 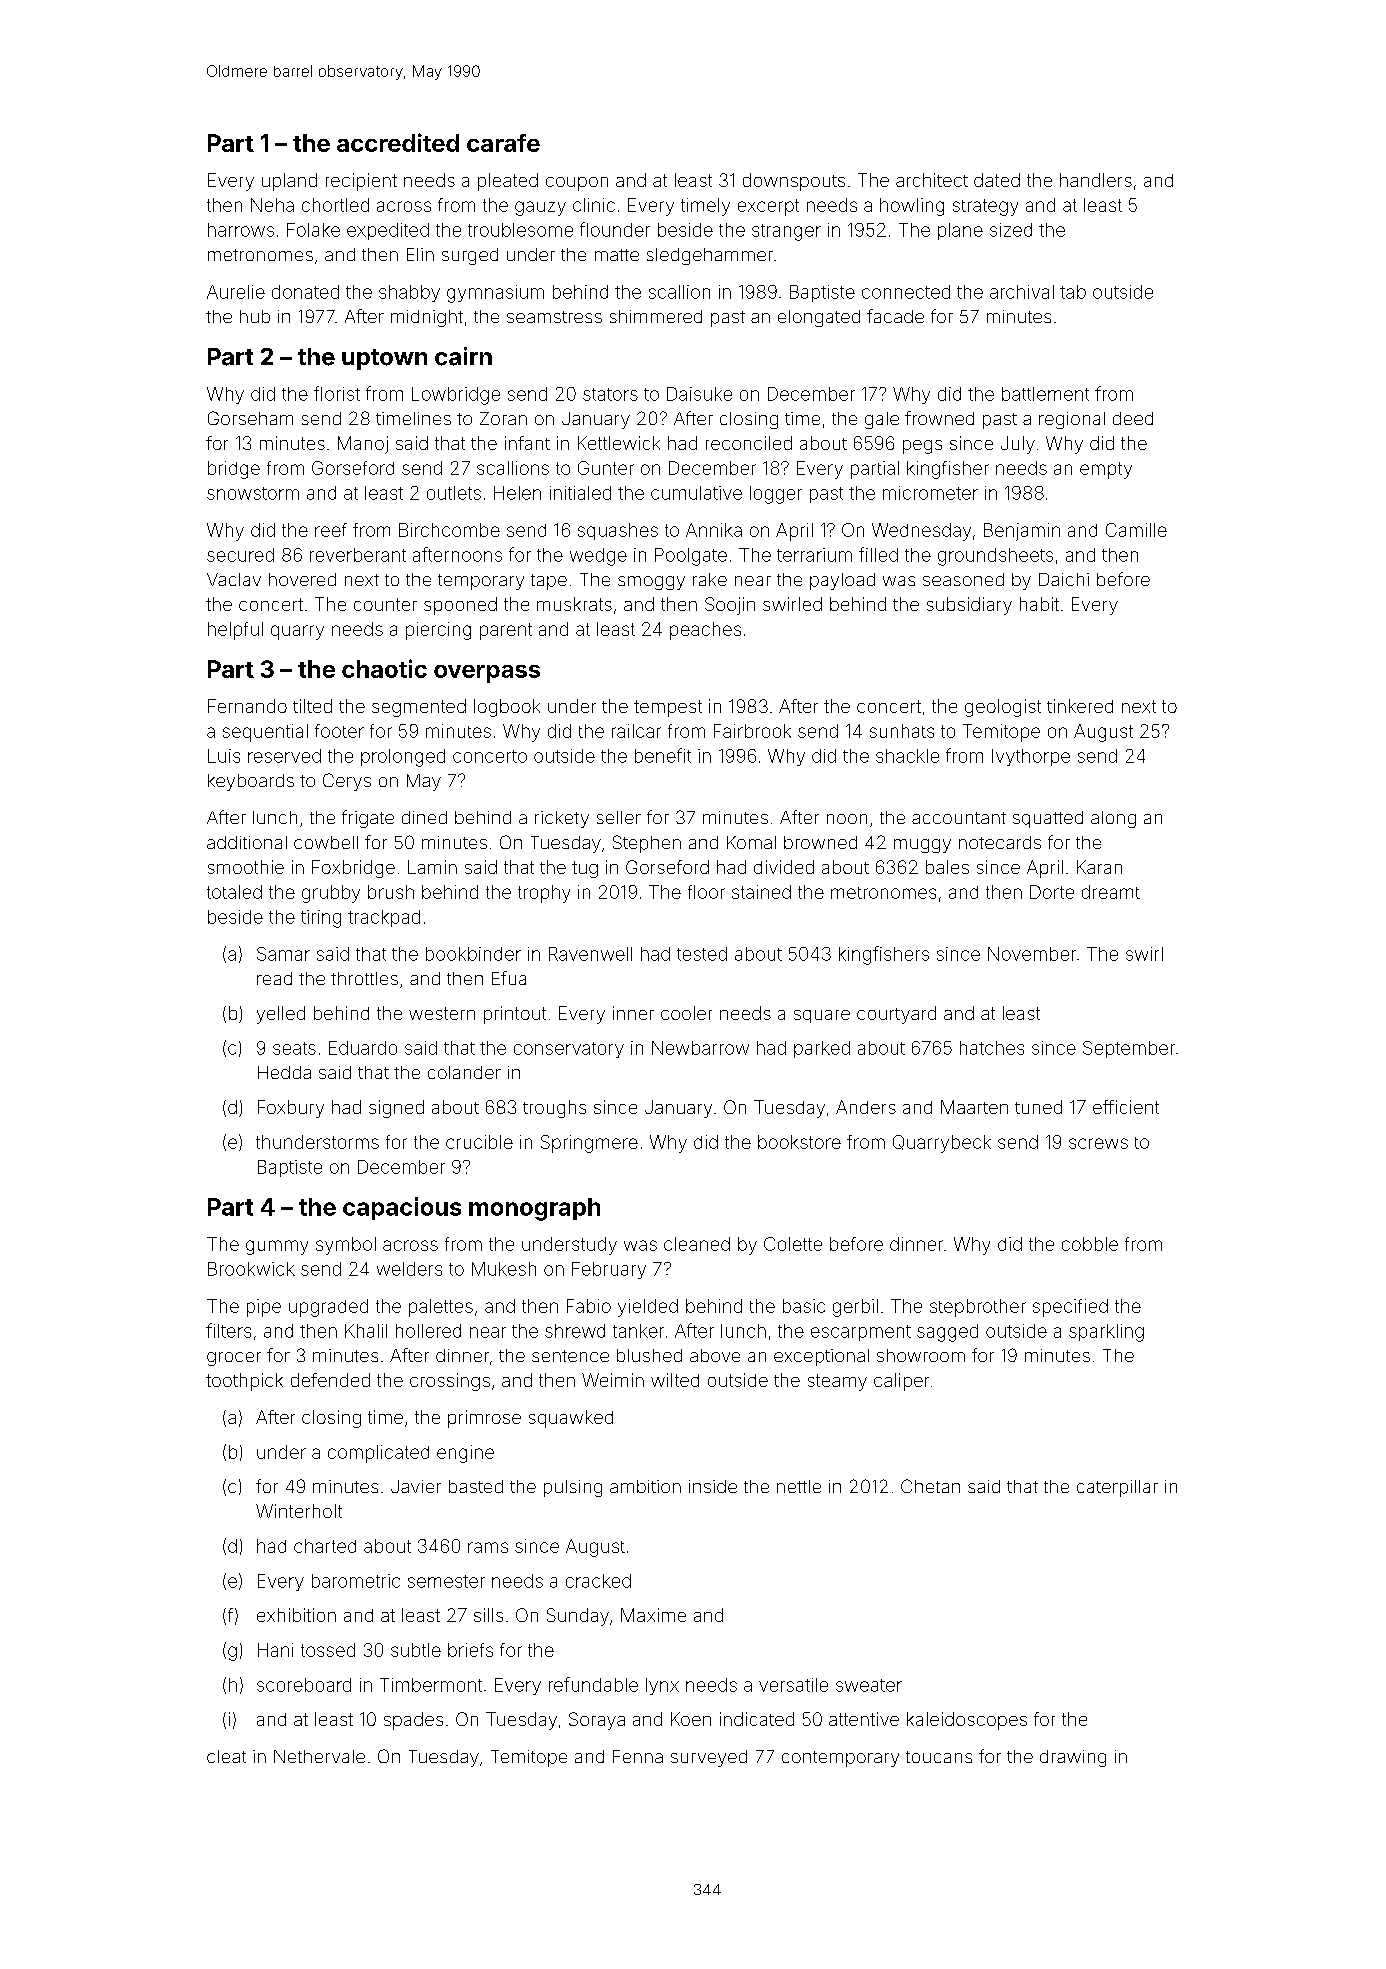 I want to click on tossed, so click(x=328, y=1650).
